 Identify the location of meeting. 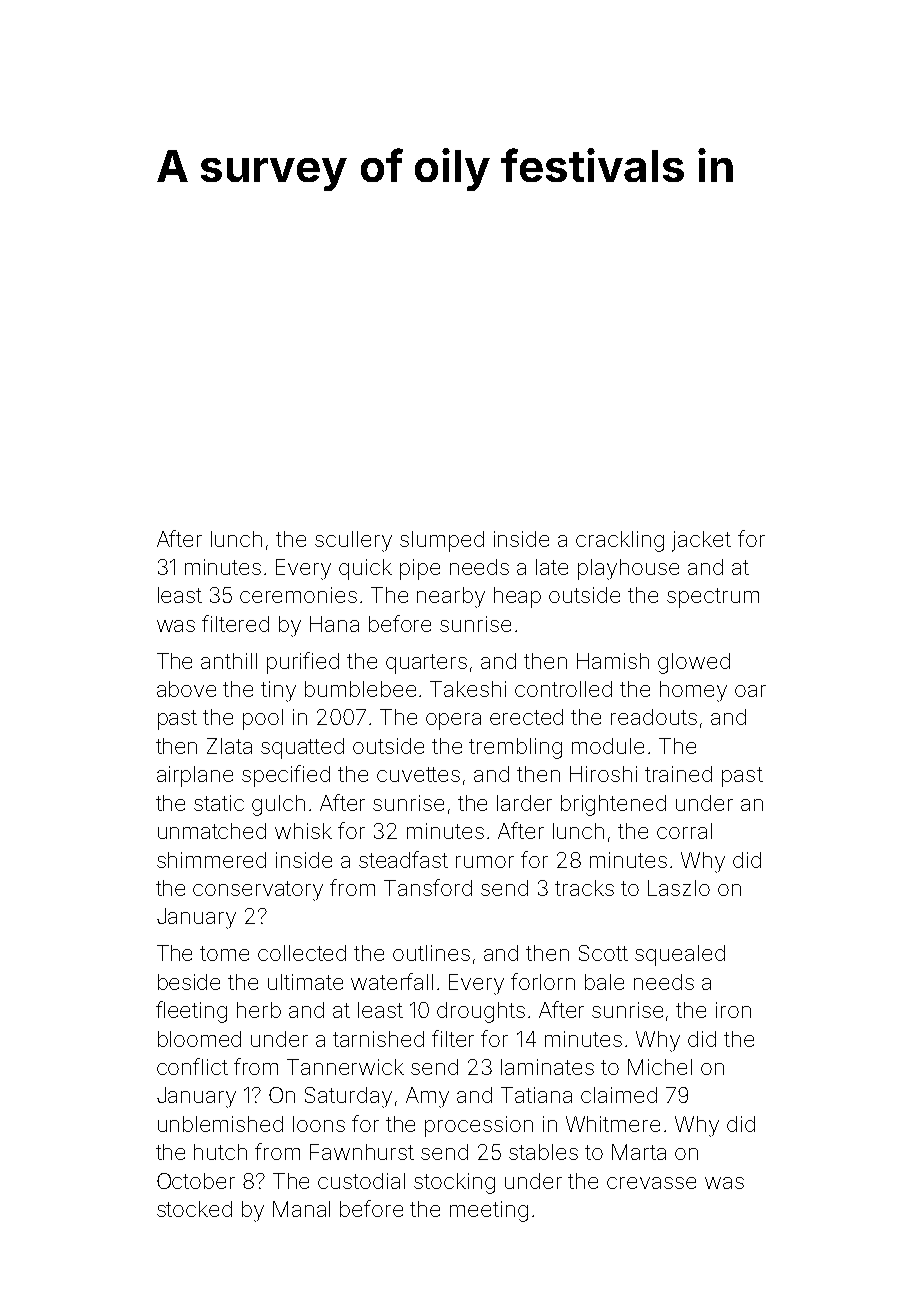
(489, 1211).
